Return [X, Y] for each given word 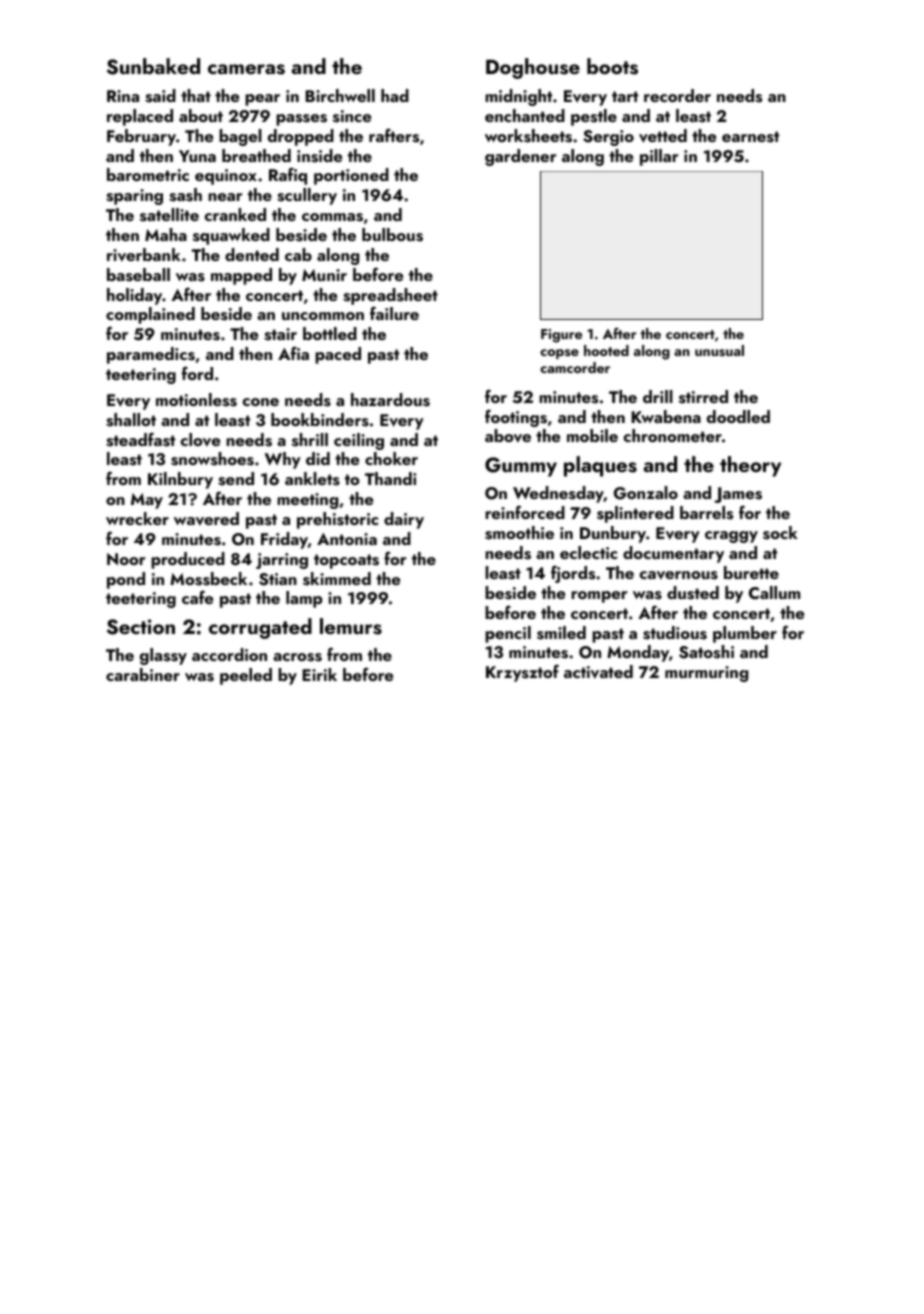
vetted [663, 136]
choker [391, 458]
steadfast [140, 439]
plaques [600, 466]
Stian [278, 579]
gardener [520, 157]
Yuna [197, 156]
